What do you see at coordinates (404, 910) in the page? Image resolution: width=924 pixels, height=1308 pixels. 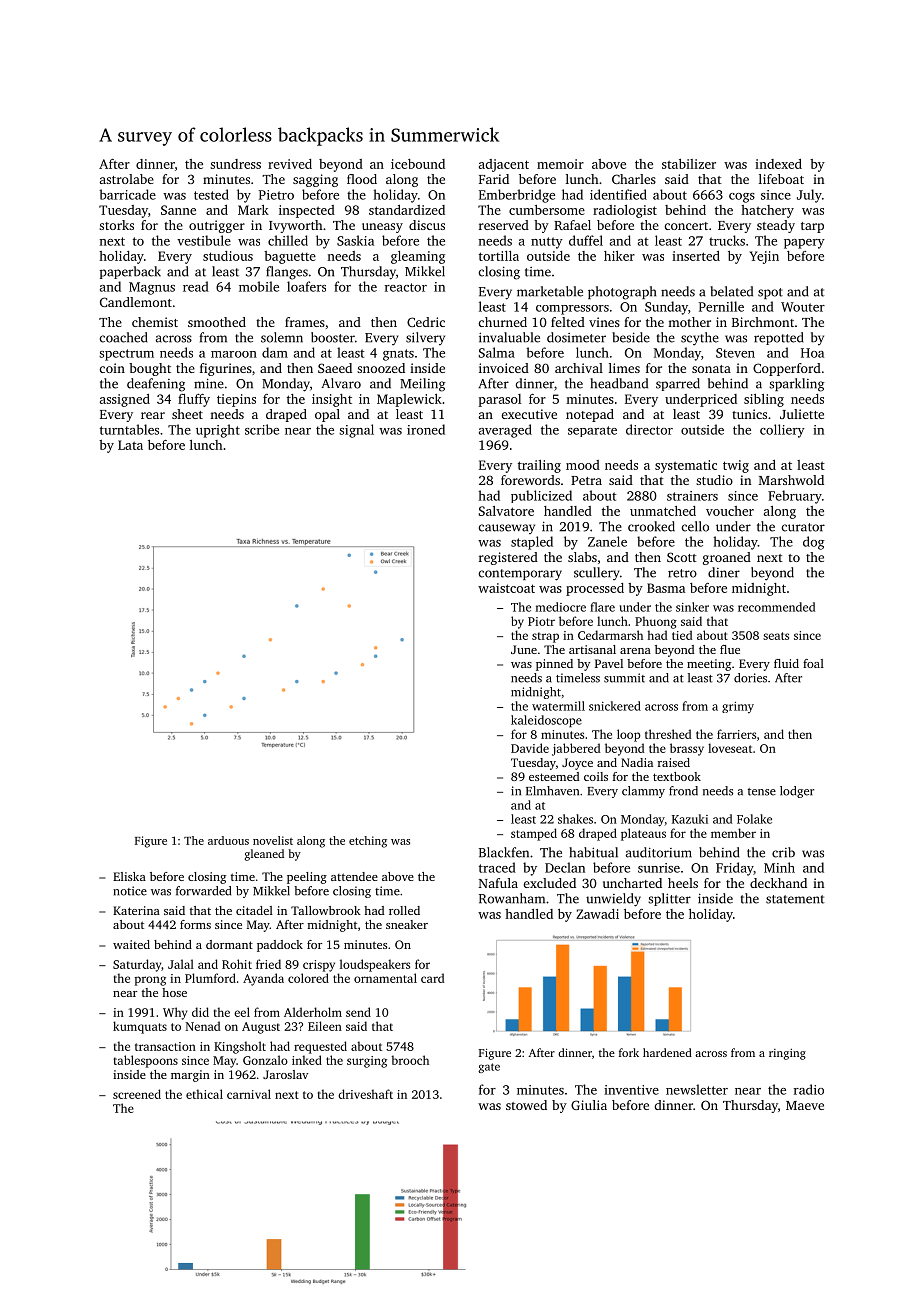 I see `rolled` at bounding box center [404, 910].
